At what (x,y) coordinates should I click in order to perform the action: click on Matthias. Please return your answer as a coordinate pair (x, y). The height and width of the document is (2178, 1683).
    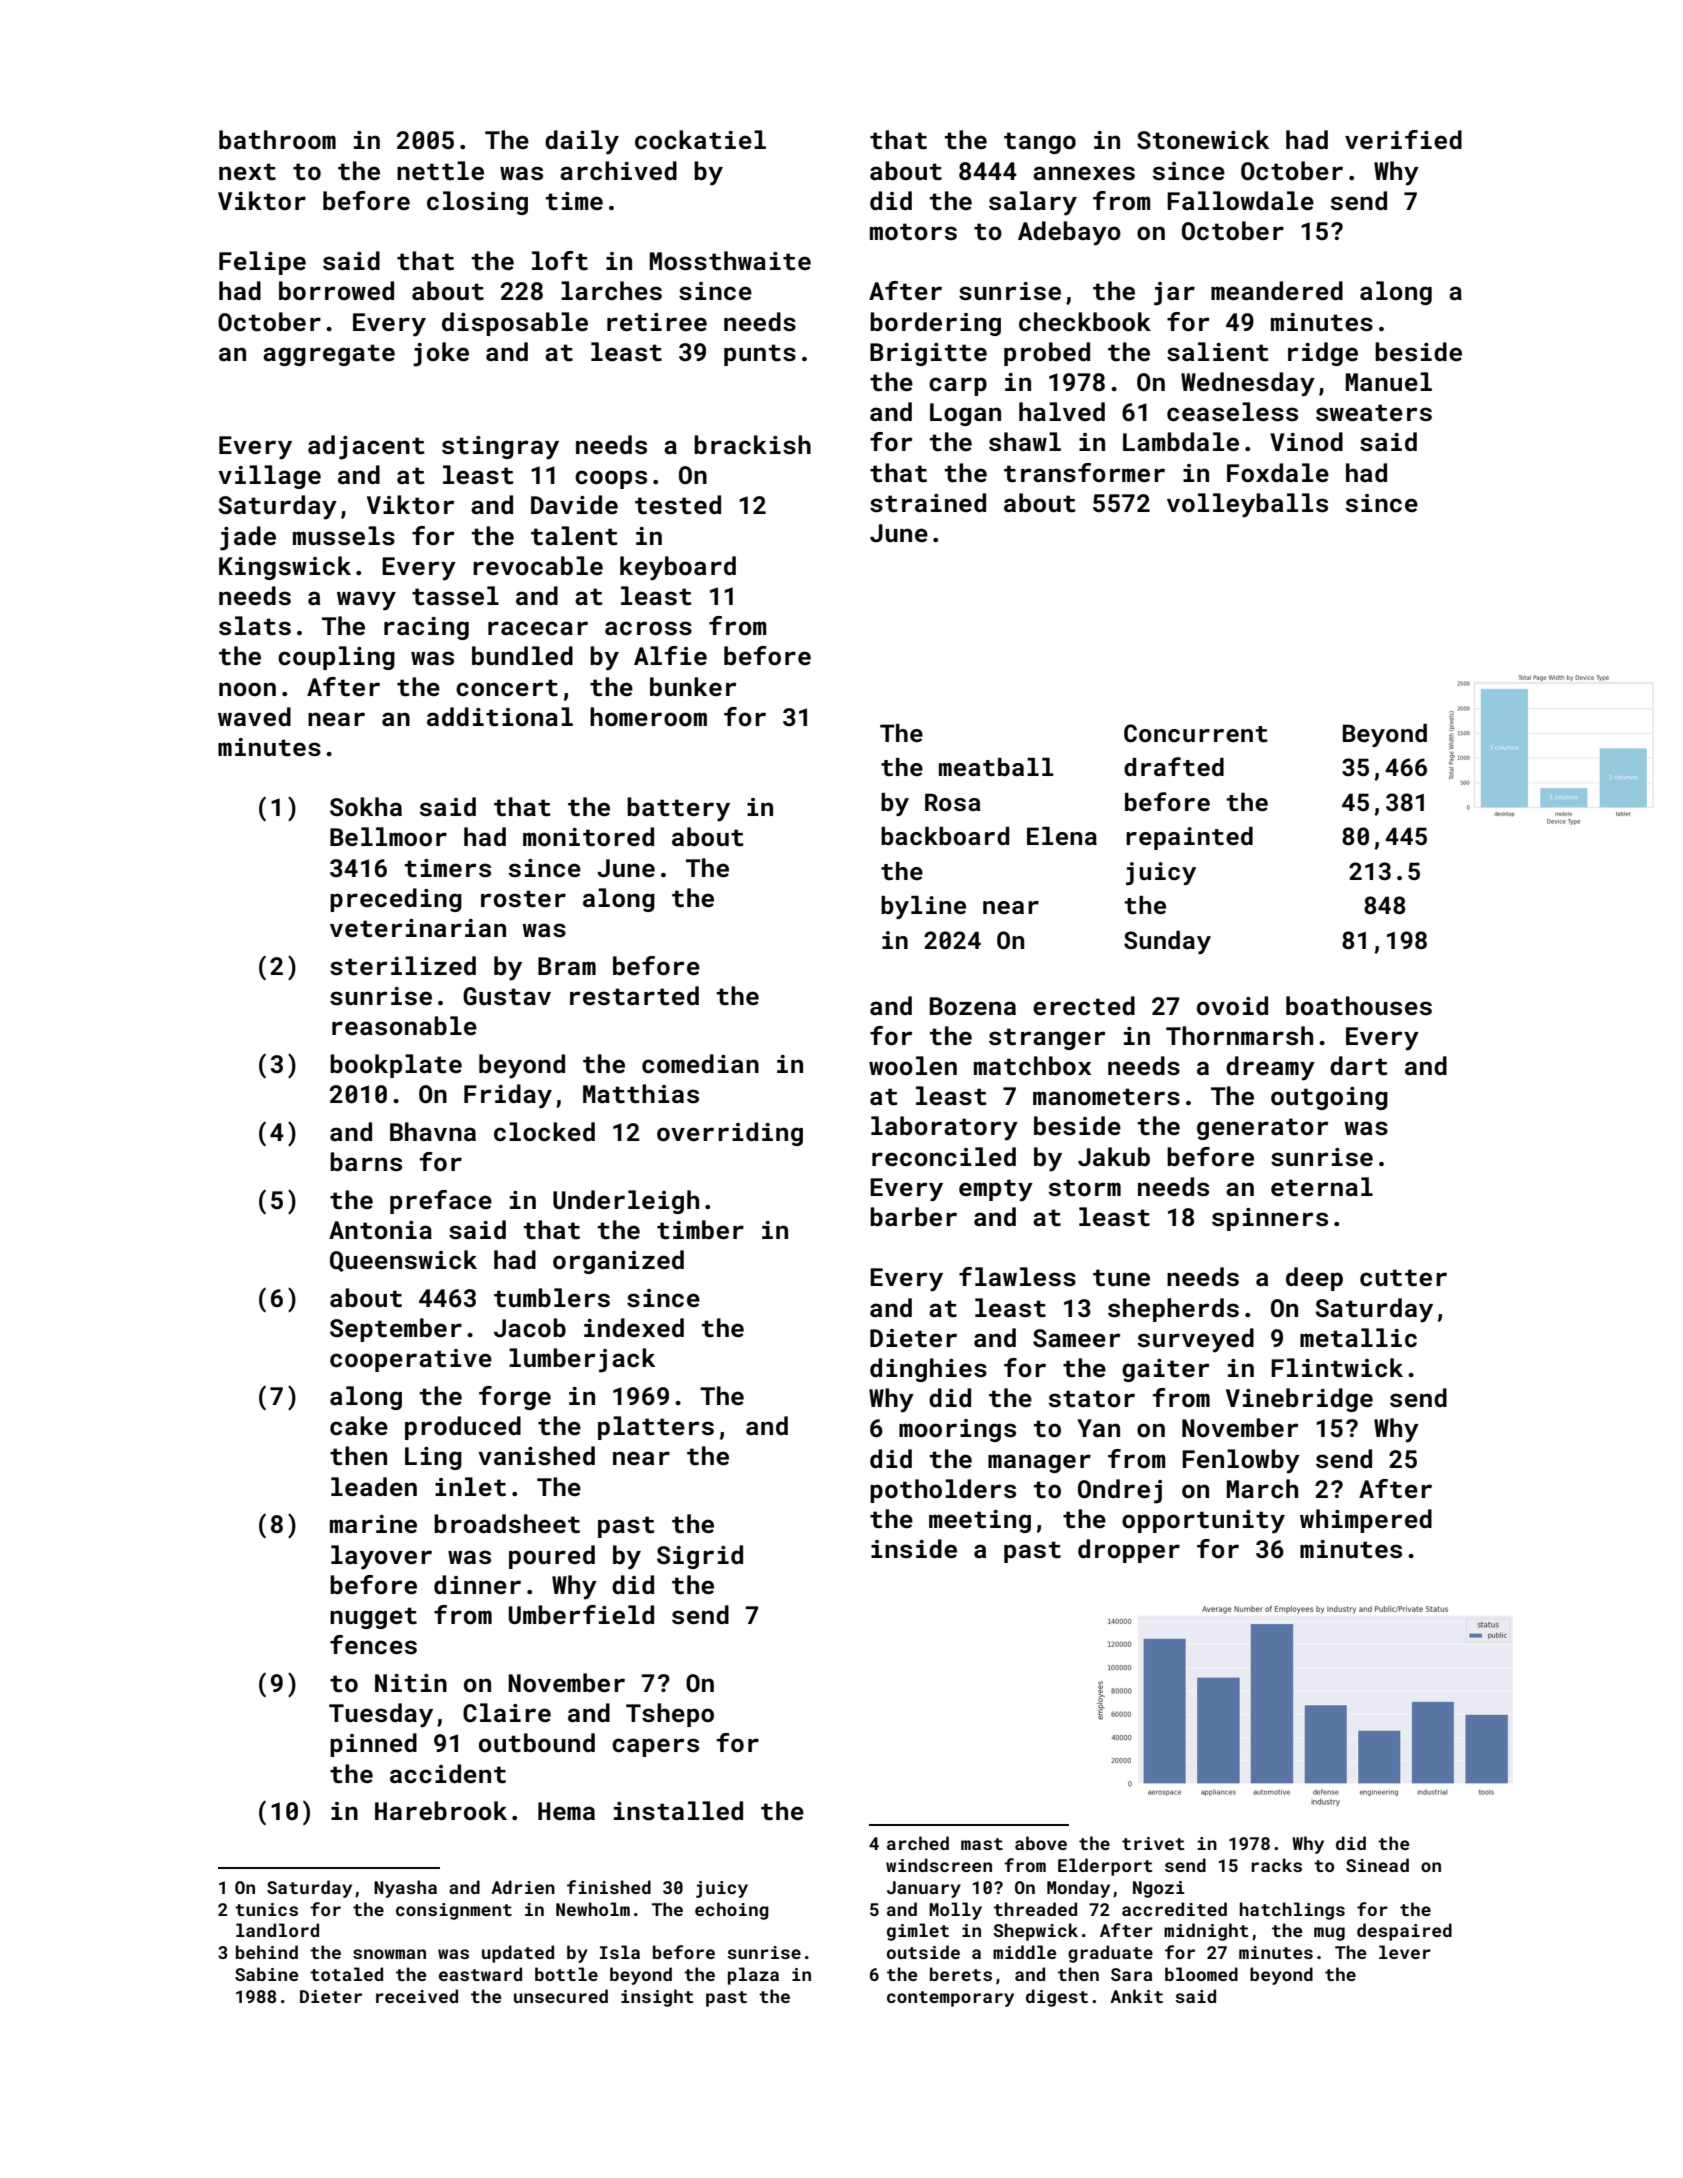
    Looking at the image, I should click on (641, 1094).
